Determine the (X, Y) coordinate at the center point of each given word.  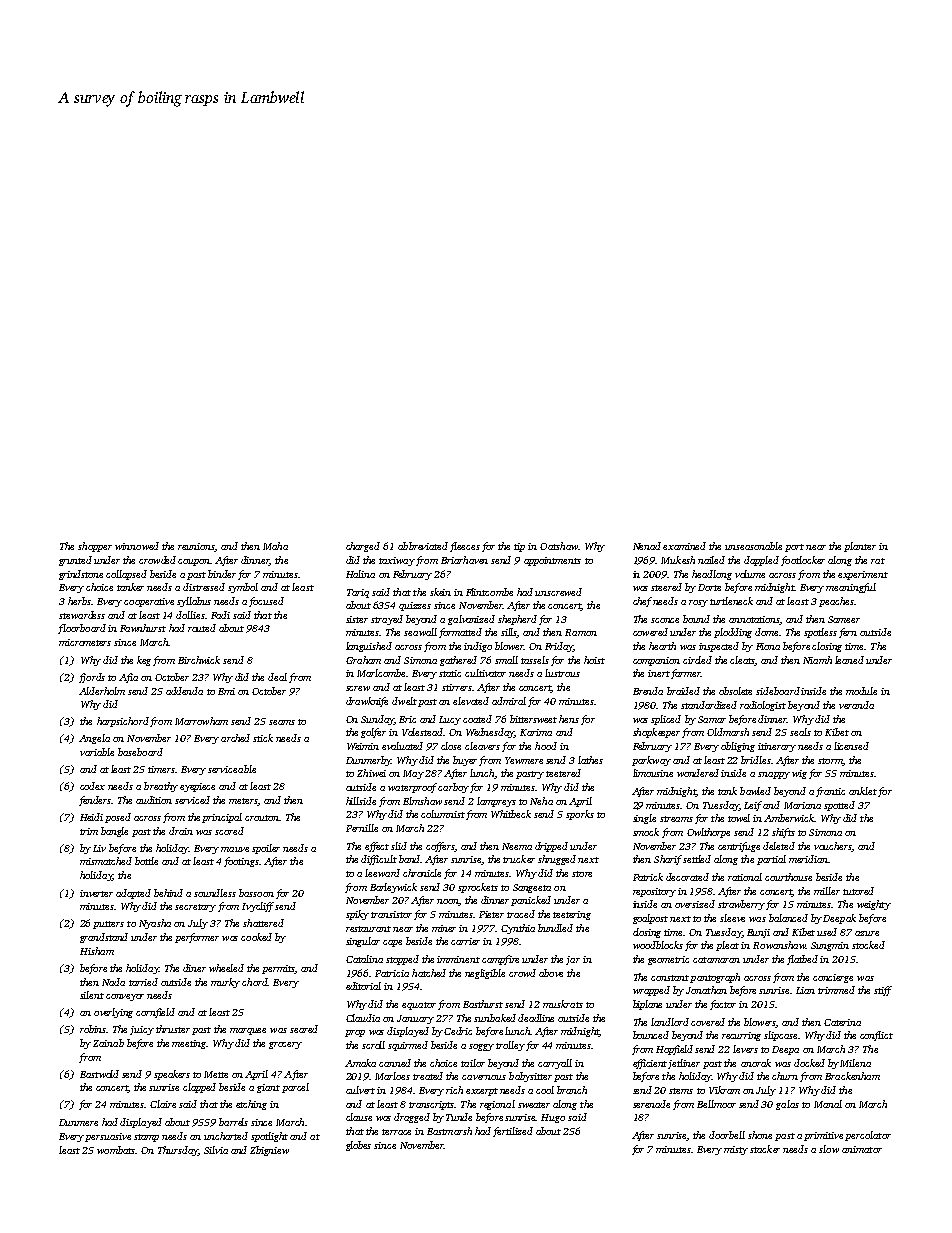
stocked (868, 945)
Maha (275, 546)
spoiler (266, 849)
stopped (402, 960)
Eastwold (99, 1074)
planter (860, 547)
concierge (833, 978)
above (551, 973)
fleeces (465, 547)
